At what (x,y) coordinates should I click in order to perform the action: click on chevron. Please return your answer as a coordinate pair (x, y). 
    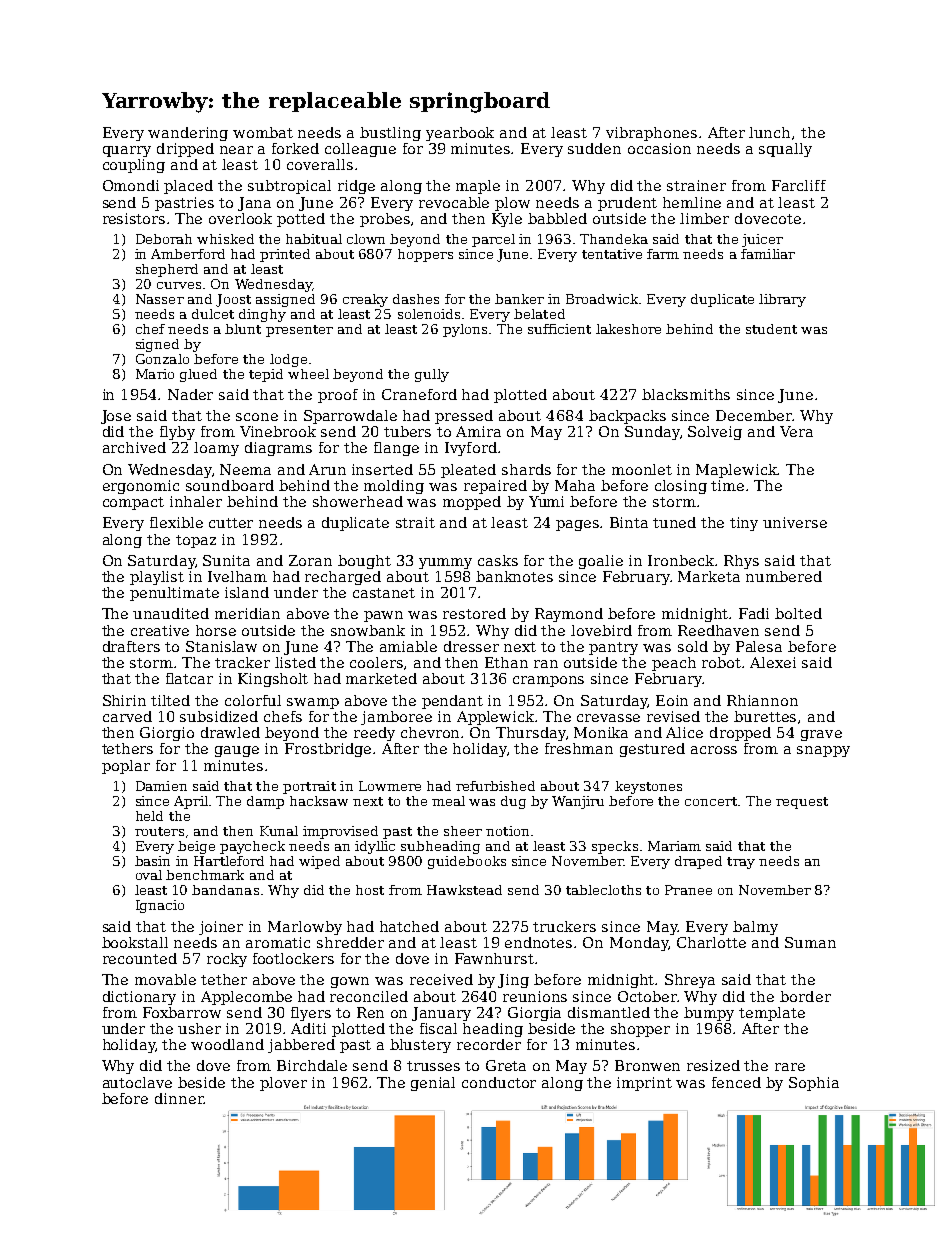
    Looking at the image, I should click on (430, 732).
